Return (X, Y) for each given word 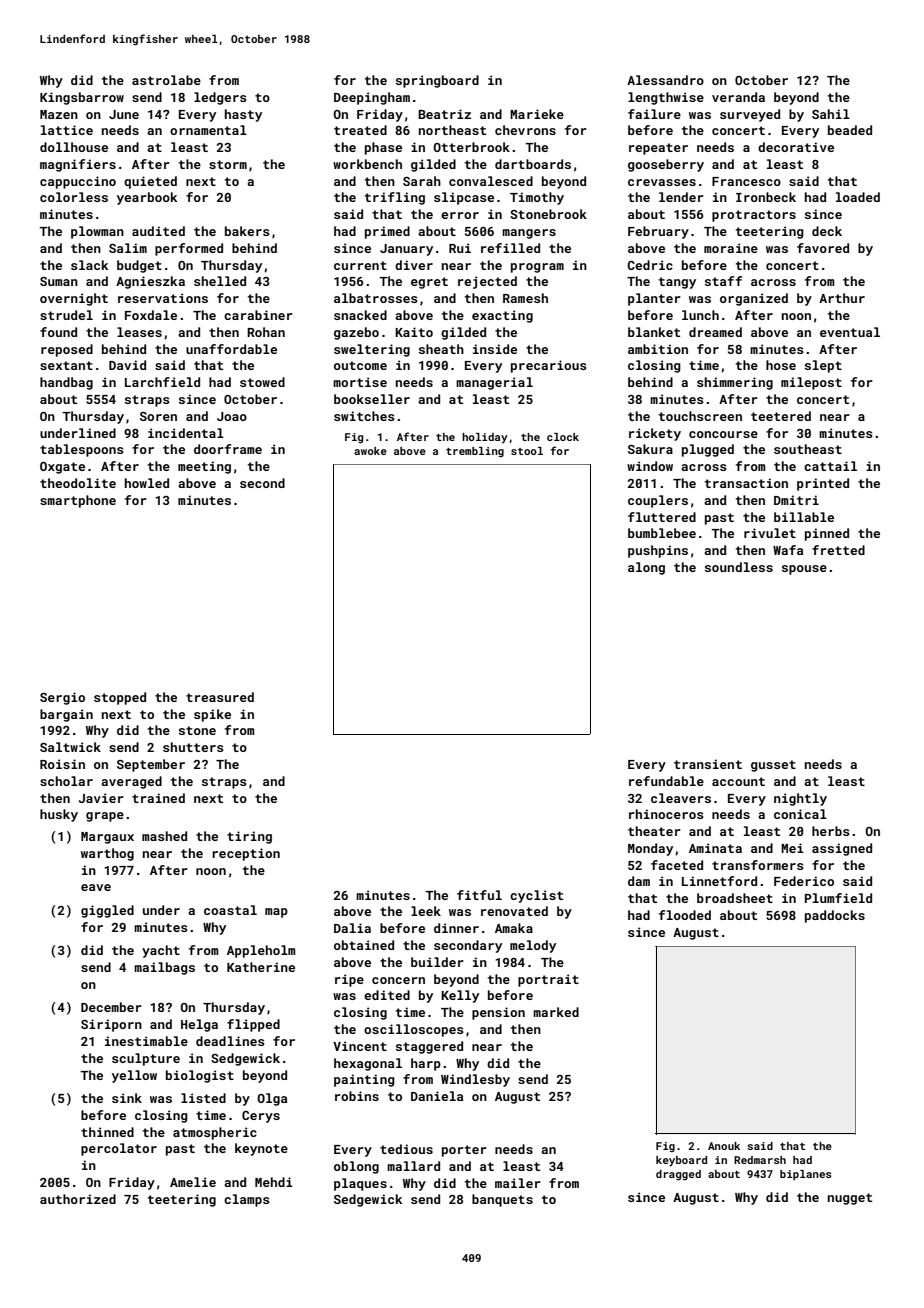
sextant (66, 365)
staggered (429, 1047)
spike (212, 715)
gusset (773, 766)
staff (723, 281)
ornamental (208, 130)
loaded (858, 197)
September (151, 765)
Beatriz (444, 114)
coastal (230, 910)
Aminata (715, 848)
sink (127, 1098)
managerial (494, 383)
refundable (666, 781)
